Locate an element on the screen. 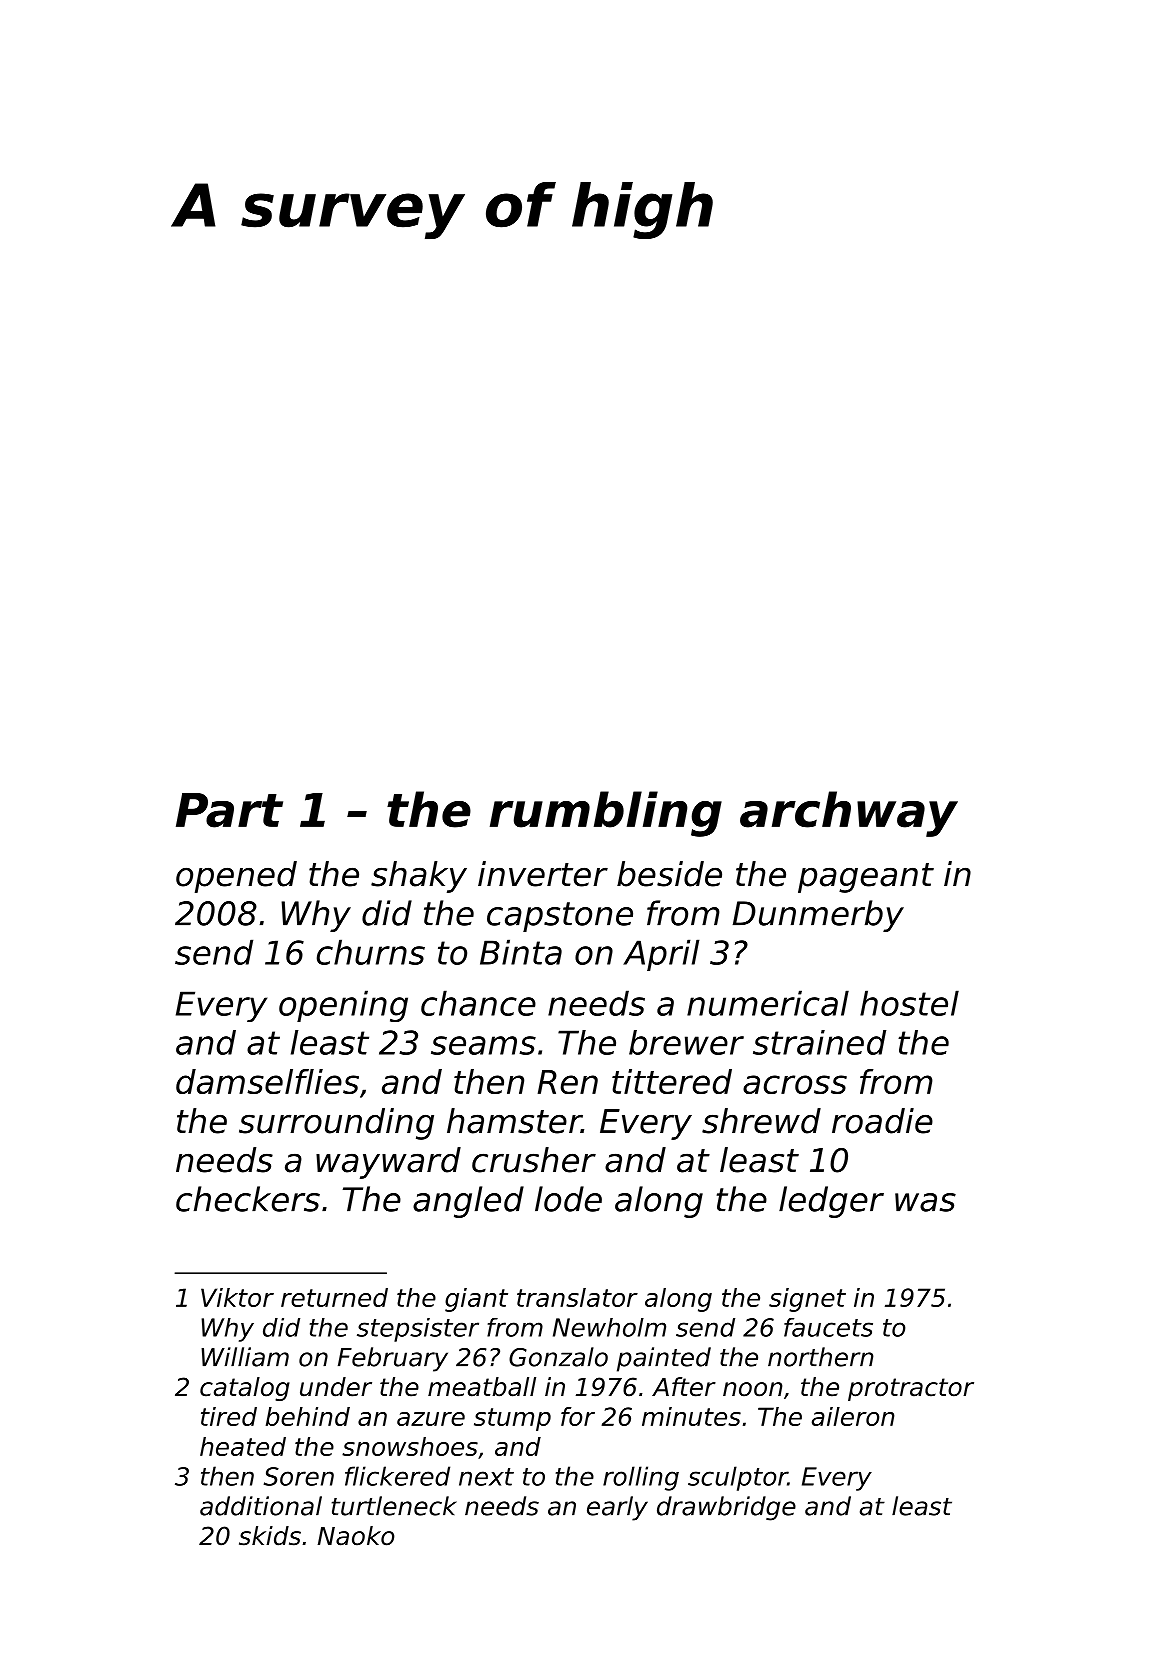  churns is located at coordinates (371, 952).
